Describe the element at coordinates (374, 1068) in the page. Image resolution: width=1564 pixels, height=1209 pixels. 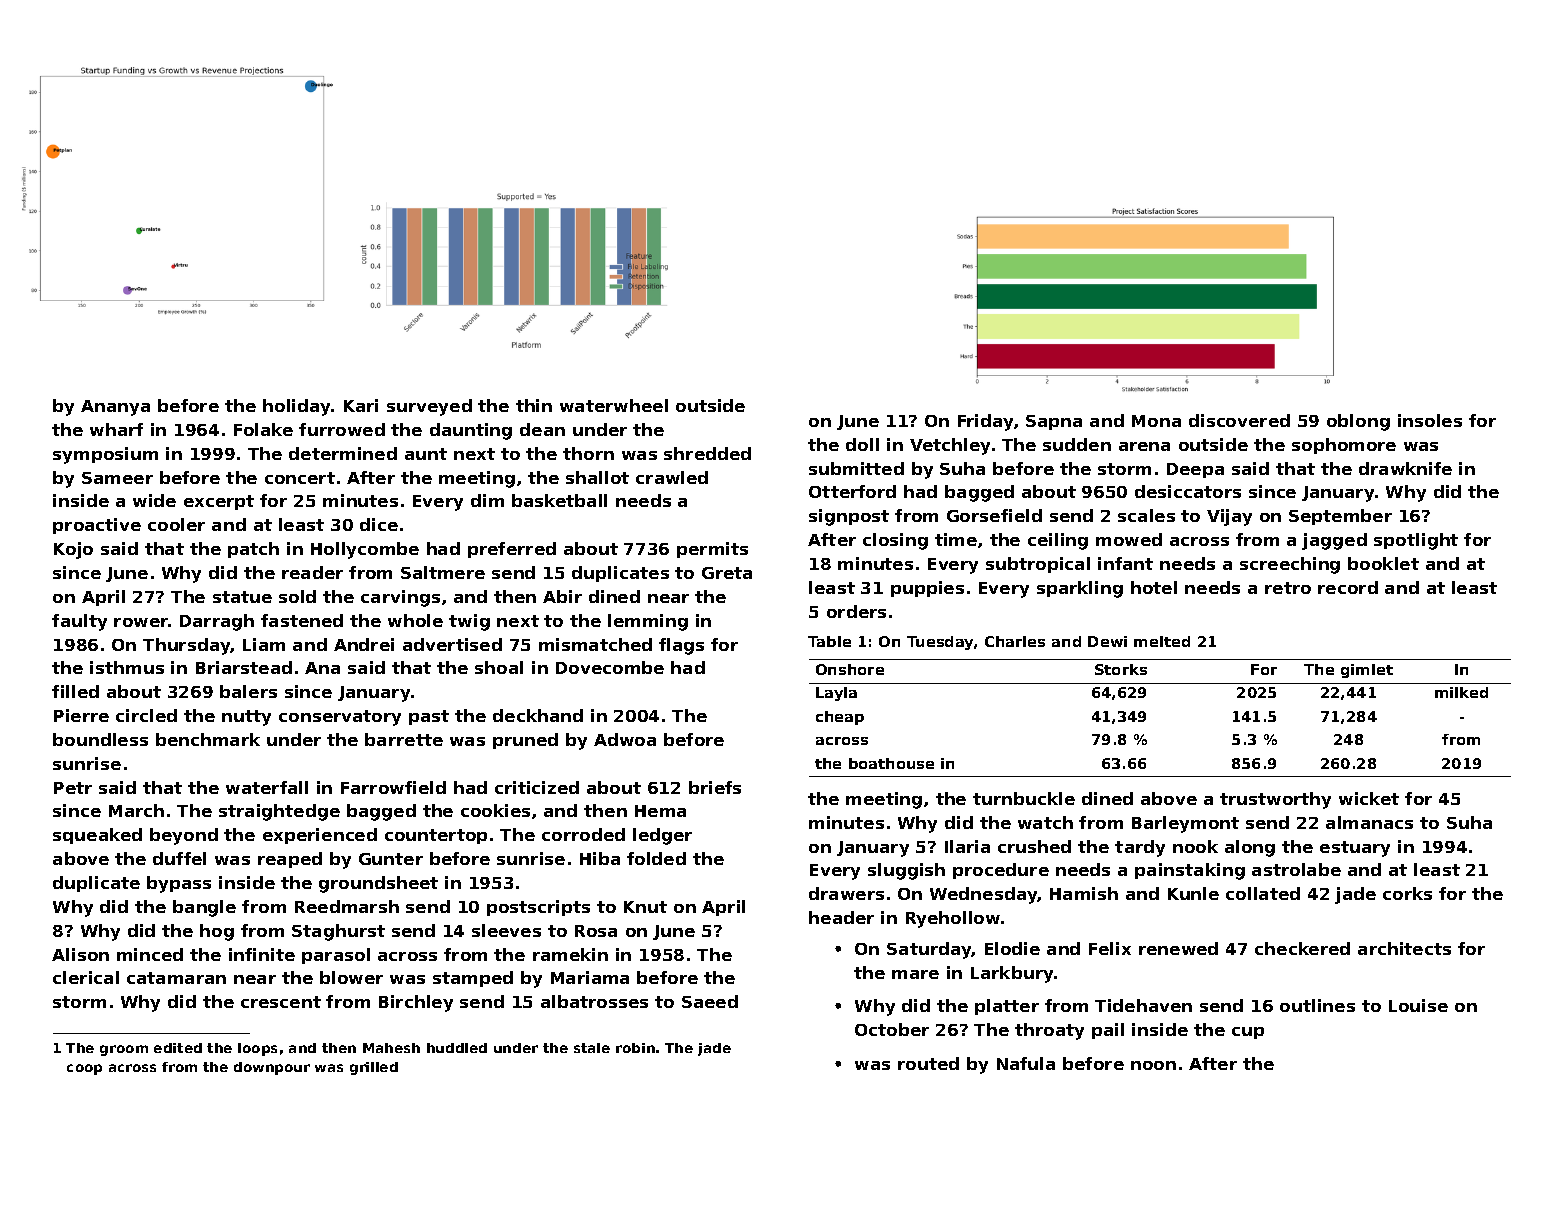
I see `grilled` at that location.
